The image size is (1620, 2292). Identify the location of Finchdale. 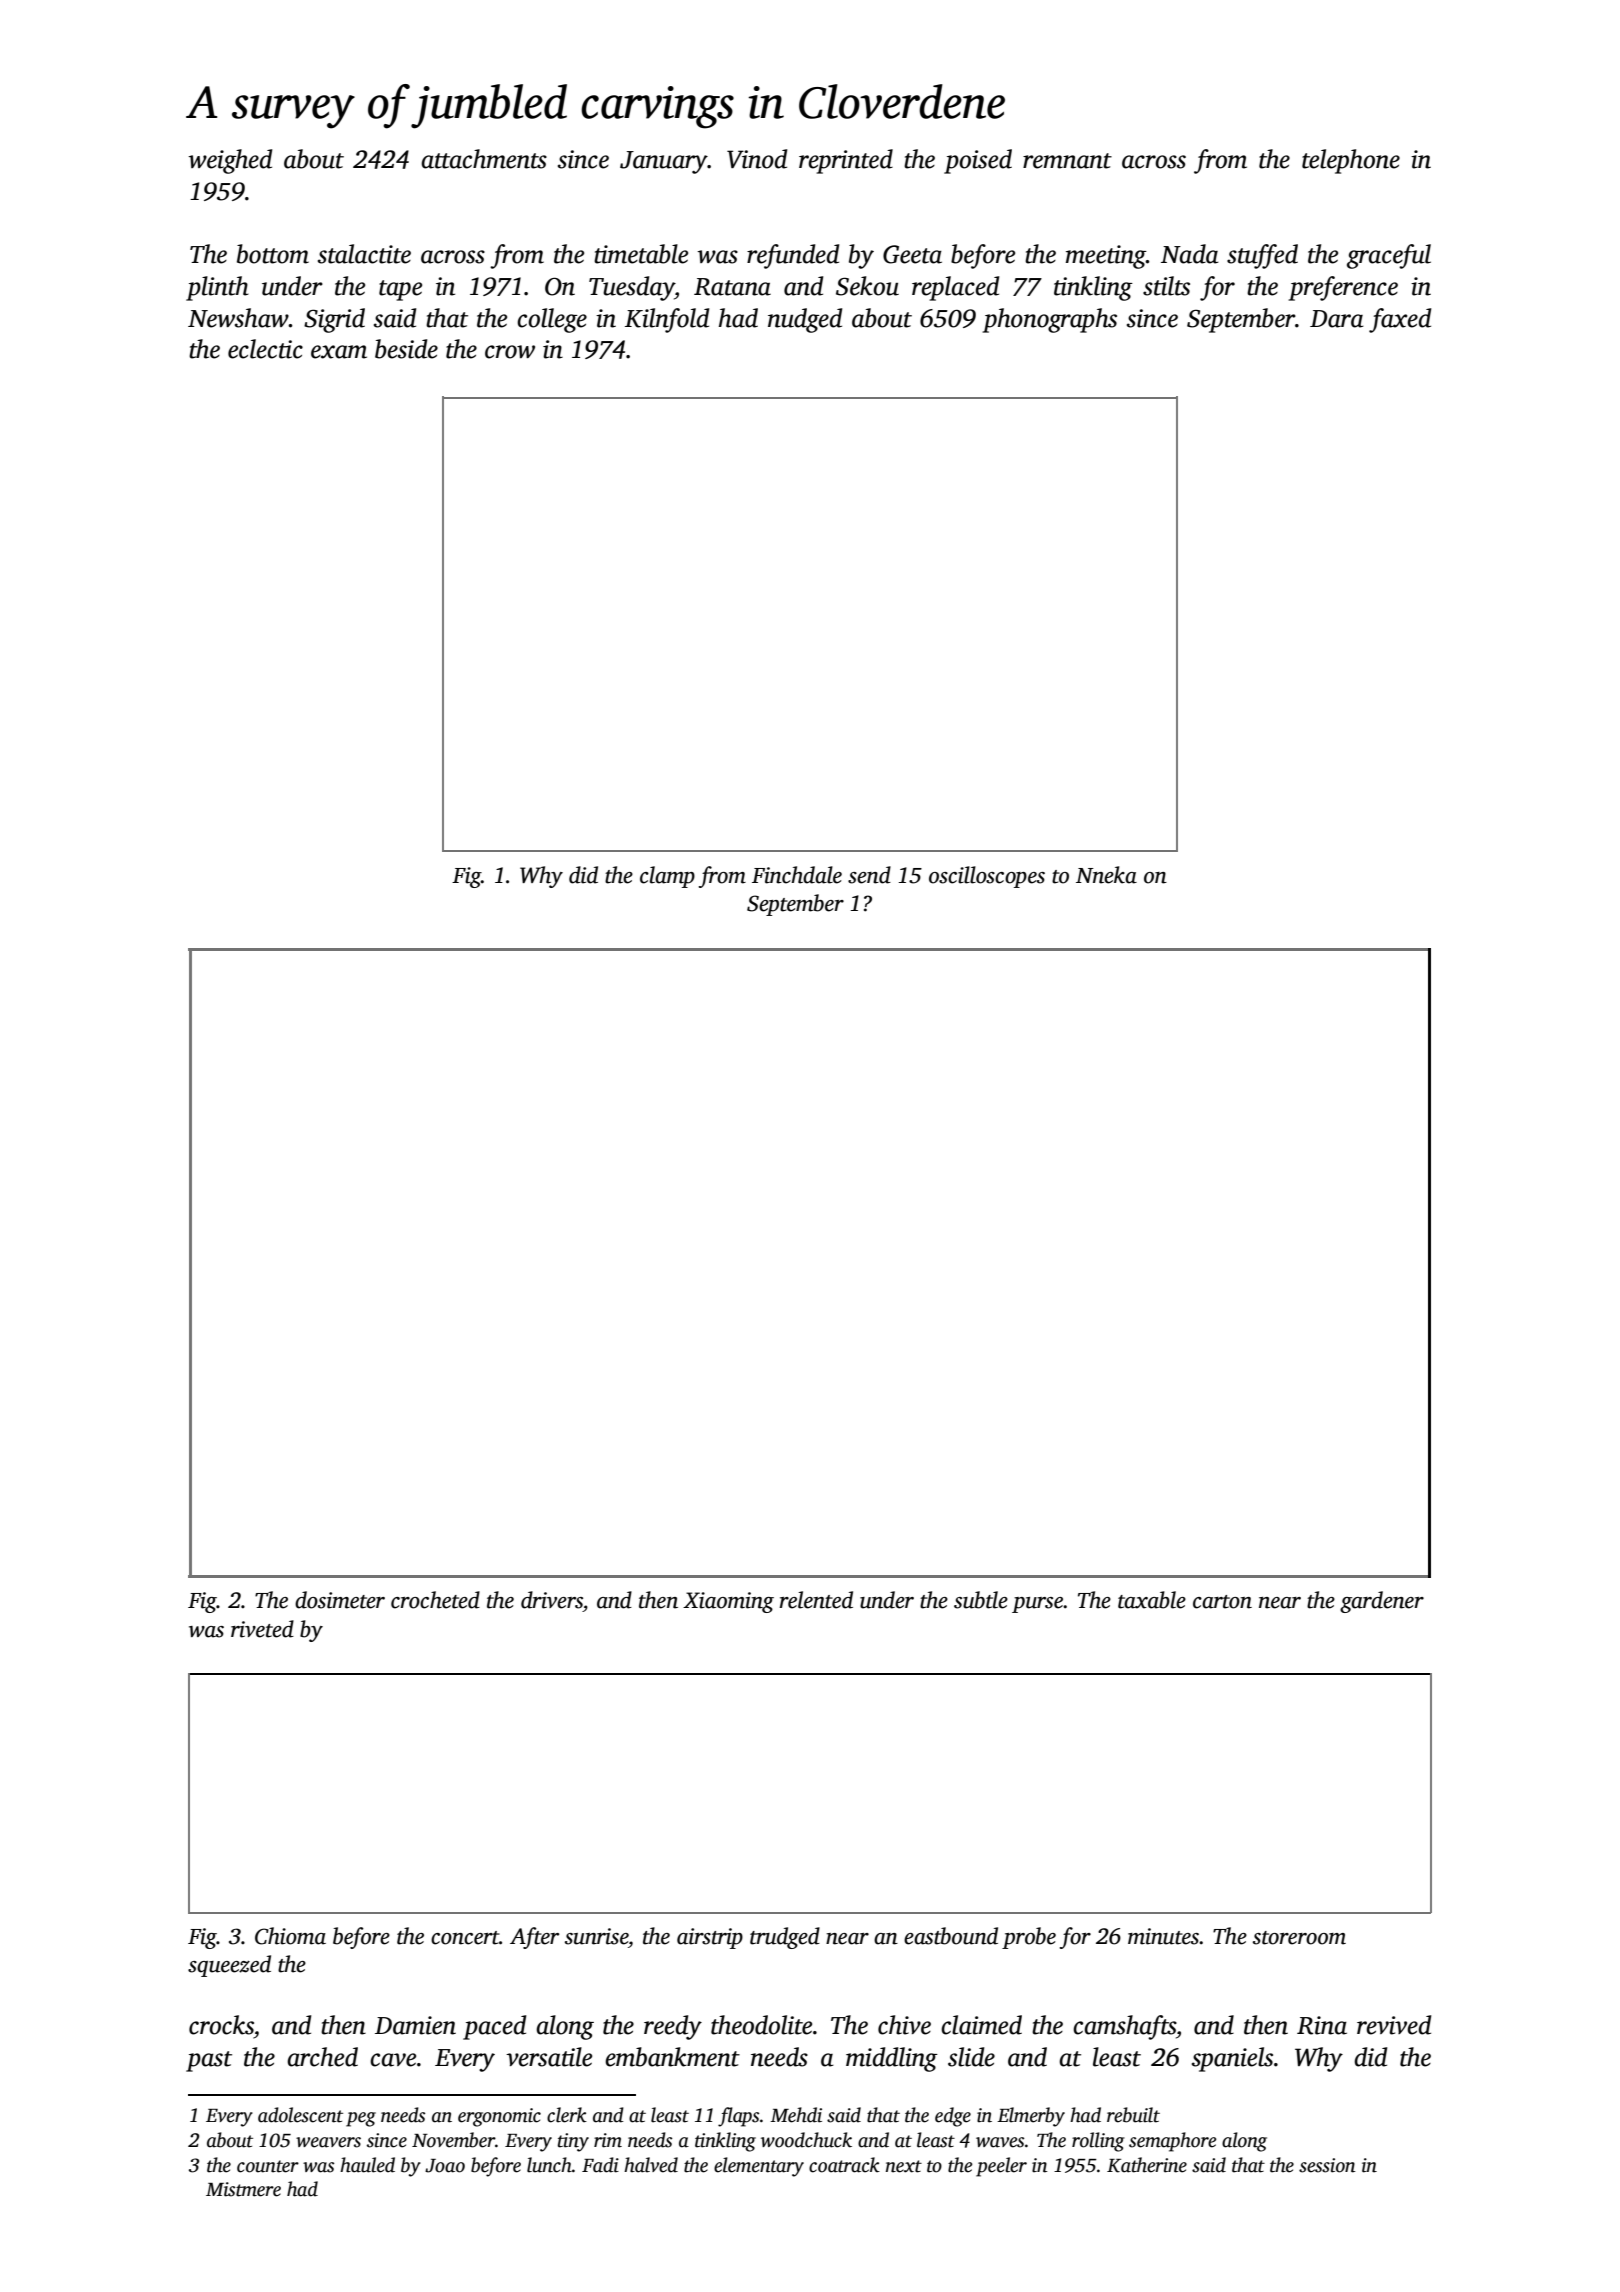
(797, 875).
